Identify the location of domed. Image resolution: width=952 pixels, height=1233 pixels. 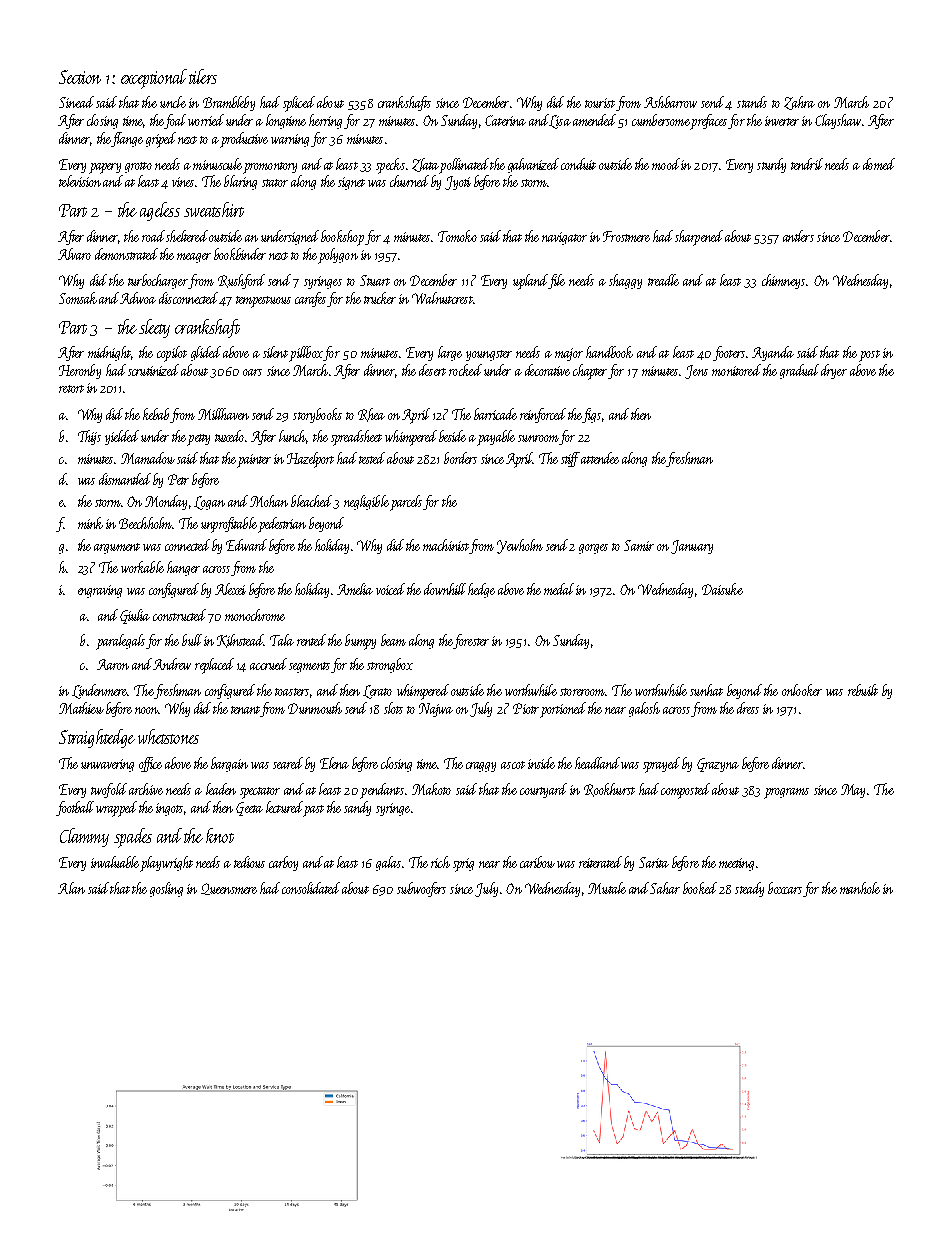
(879, 164).
